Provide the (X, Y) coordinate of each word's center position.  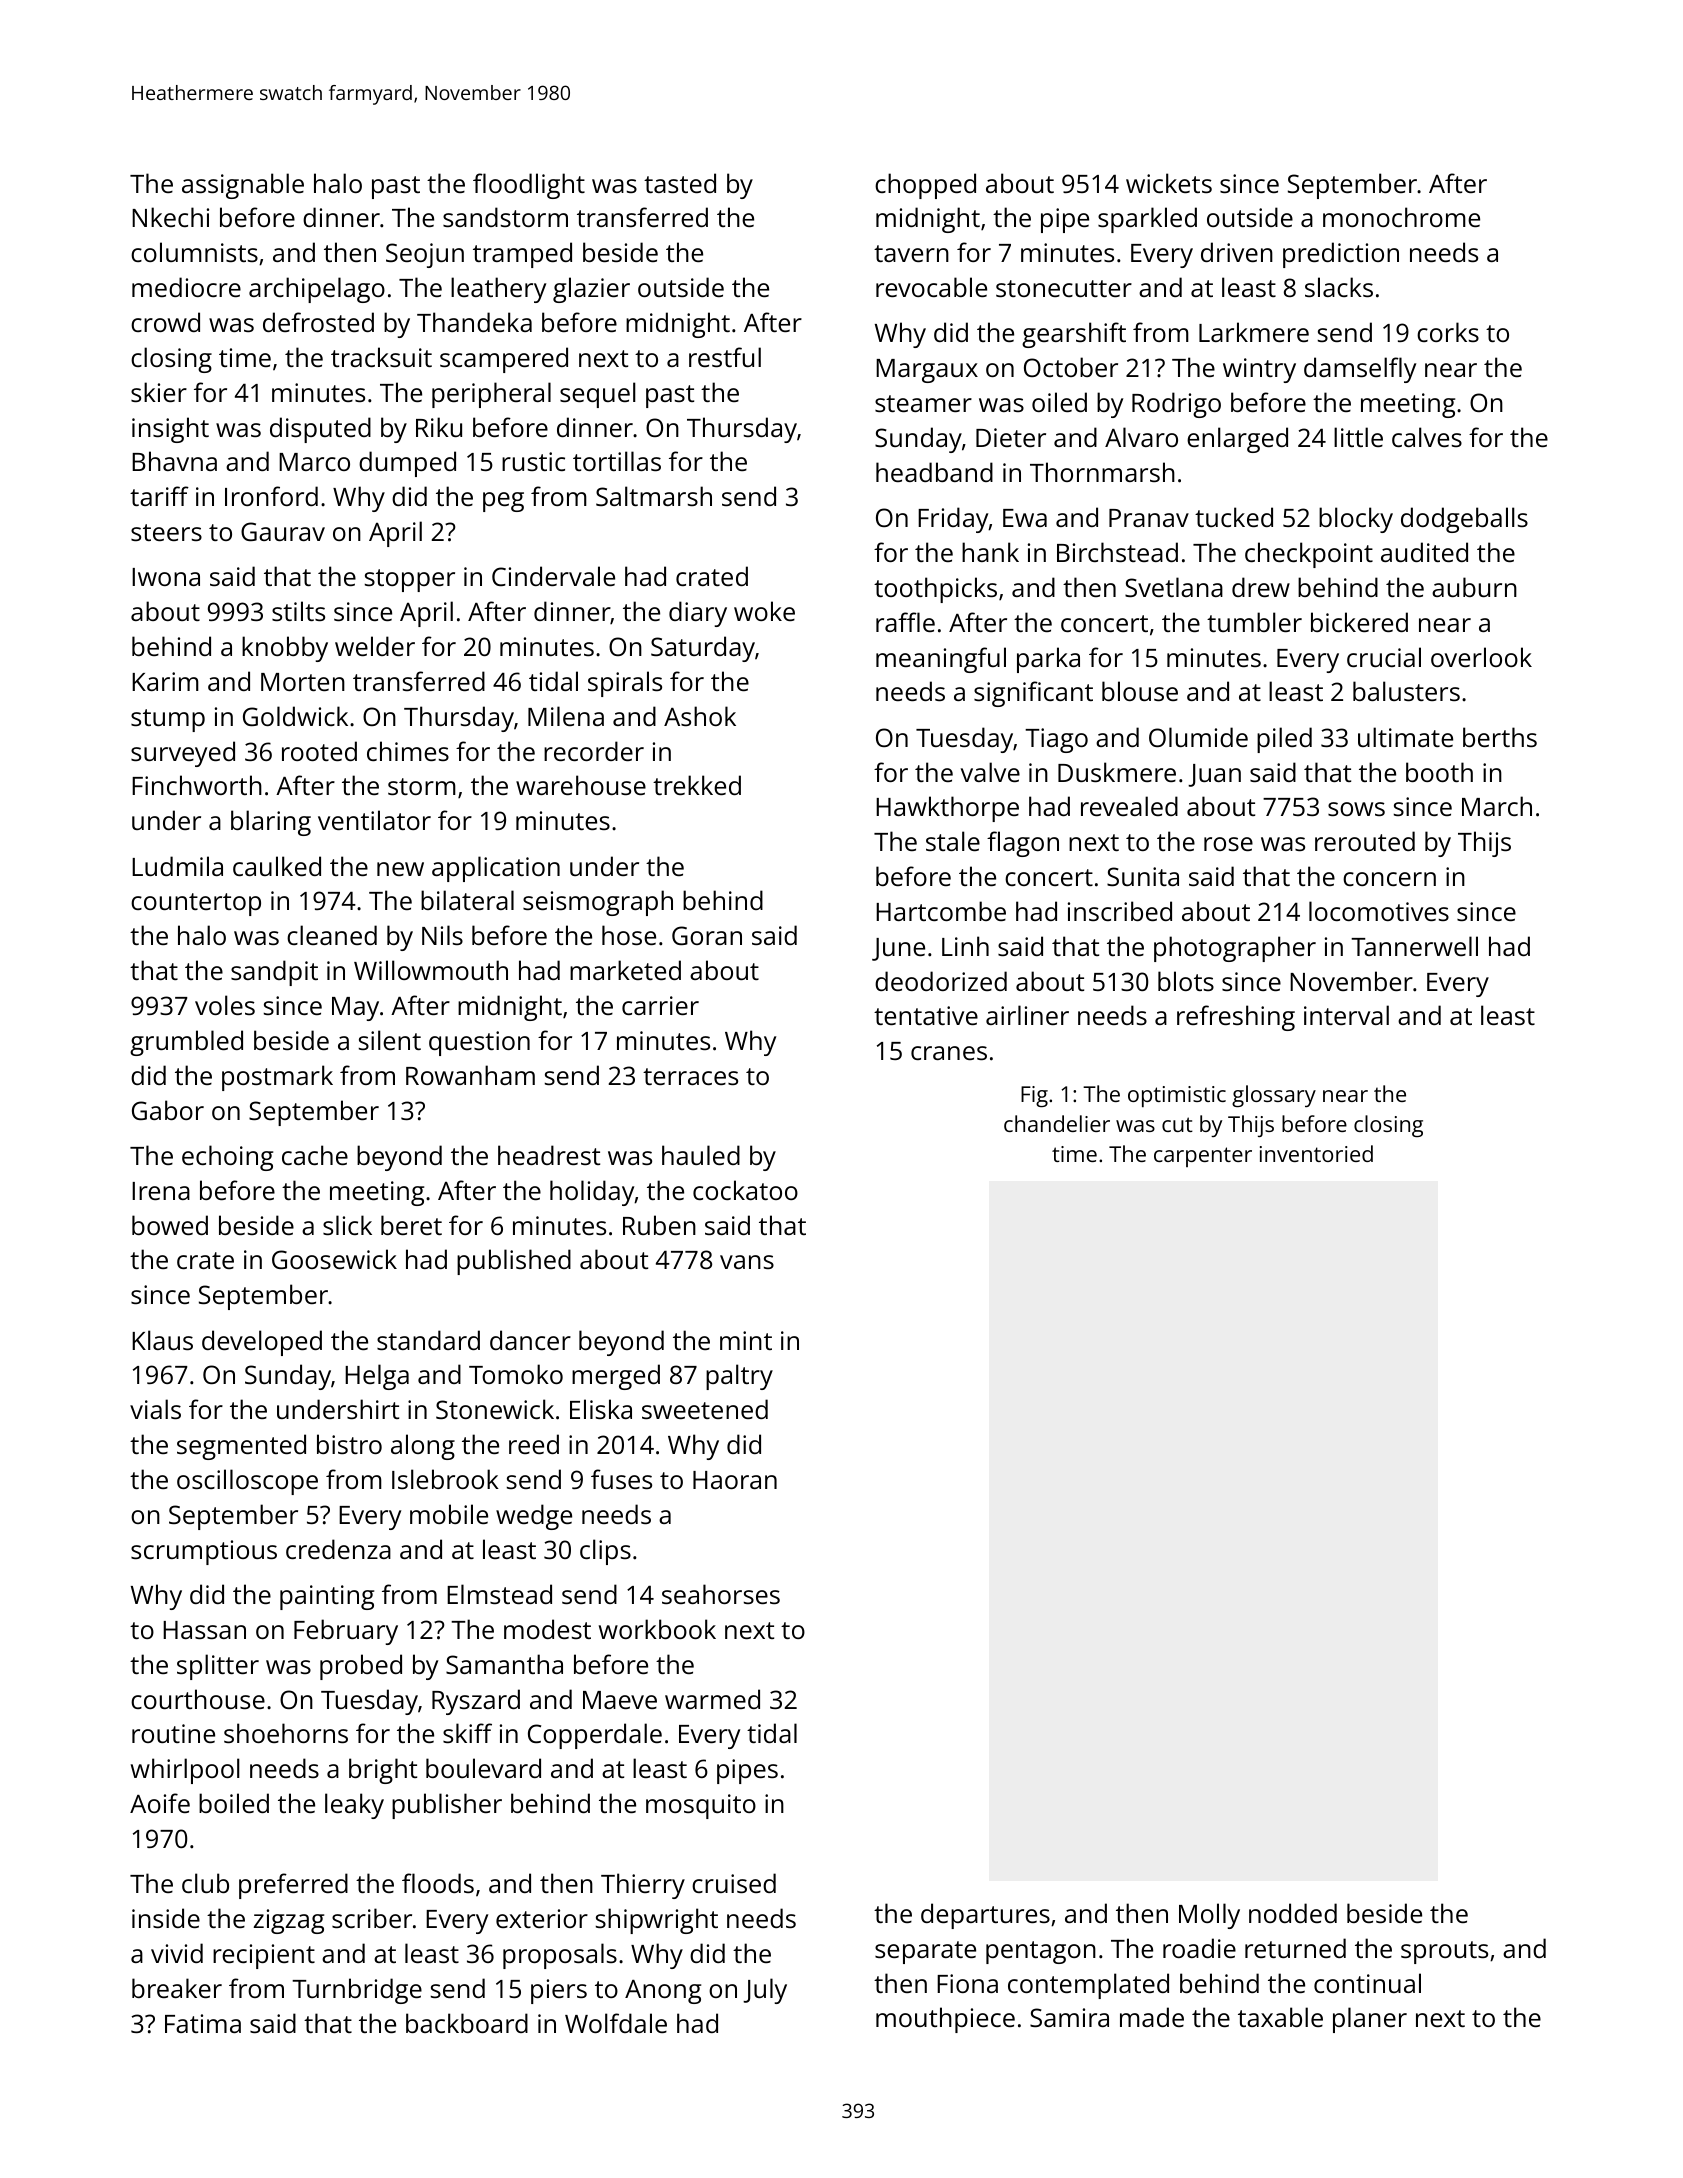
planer (1370, 2020)
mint (746, 1340)
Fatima (203, 2023)
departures (985, 1916)
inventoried (1316, 1153)
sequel (598, 395)
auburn (1474, 587)
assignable (243, 186)
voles (225, 1005)
